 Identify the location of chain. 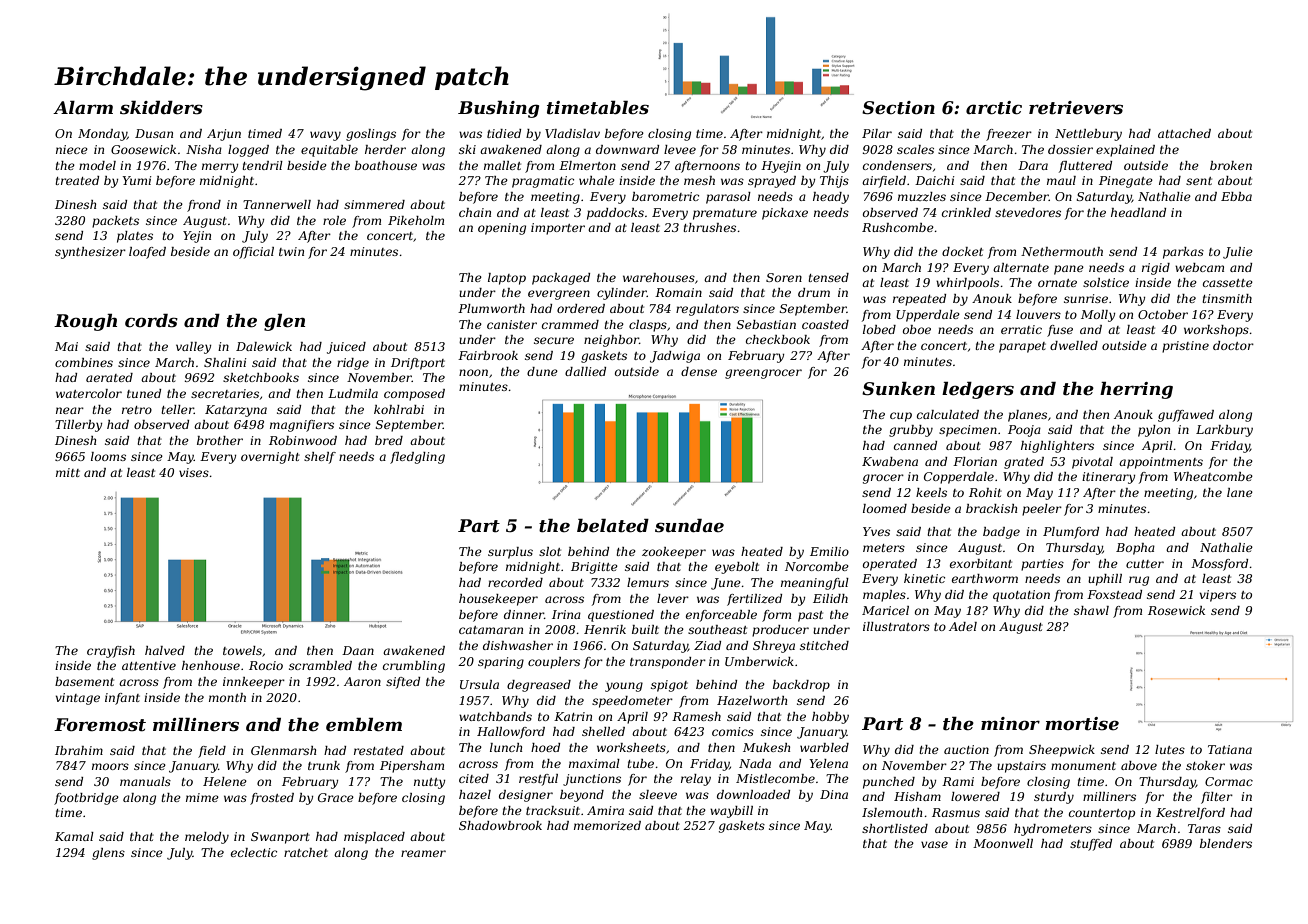
(475, 212).
